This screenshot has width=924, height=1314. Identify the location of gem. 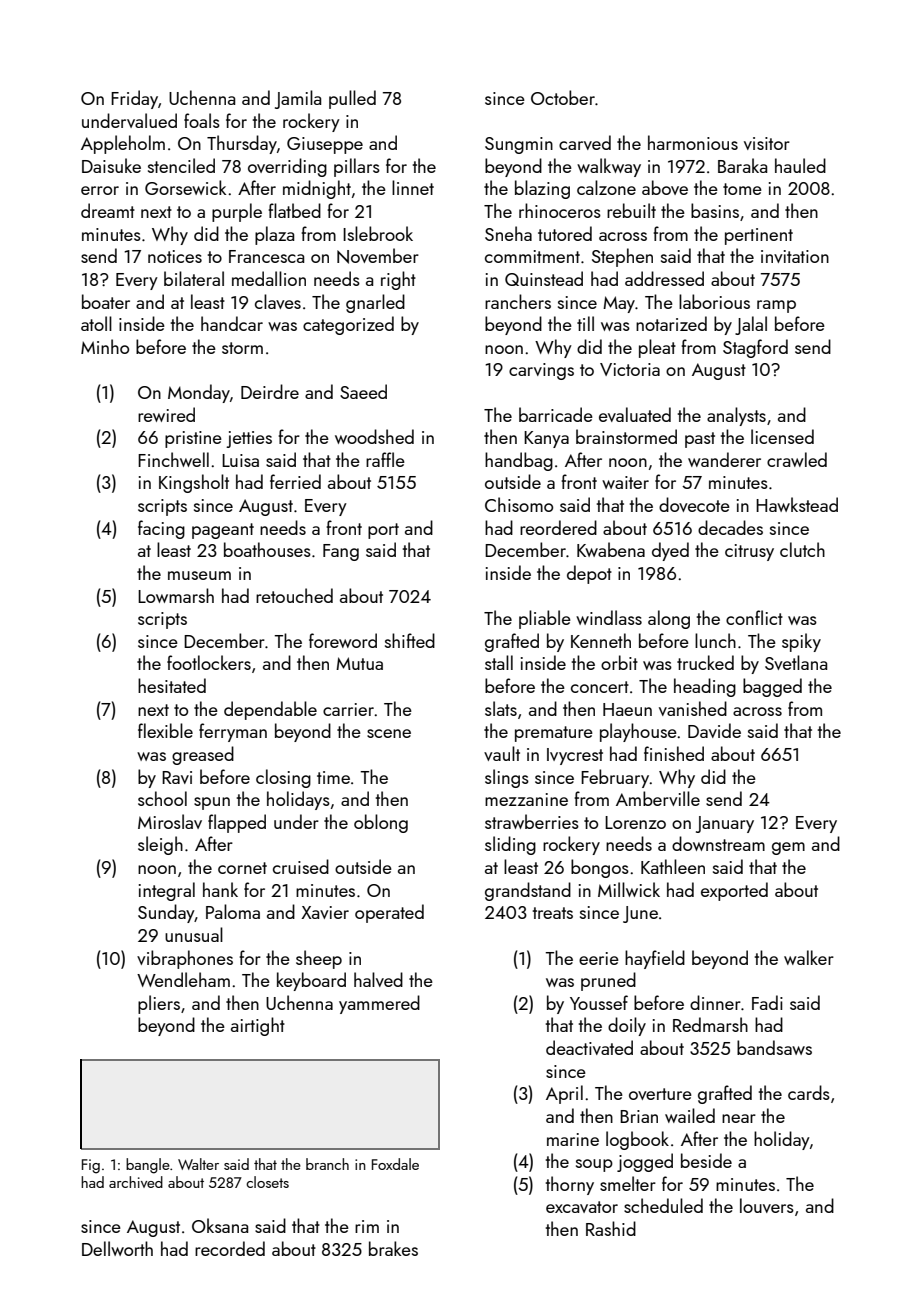
(788, 848).
